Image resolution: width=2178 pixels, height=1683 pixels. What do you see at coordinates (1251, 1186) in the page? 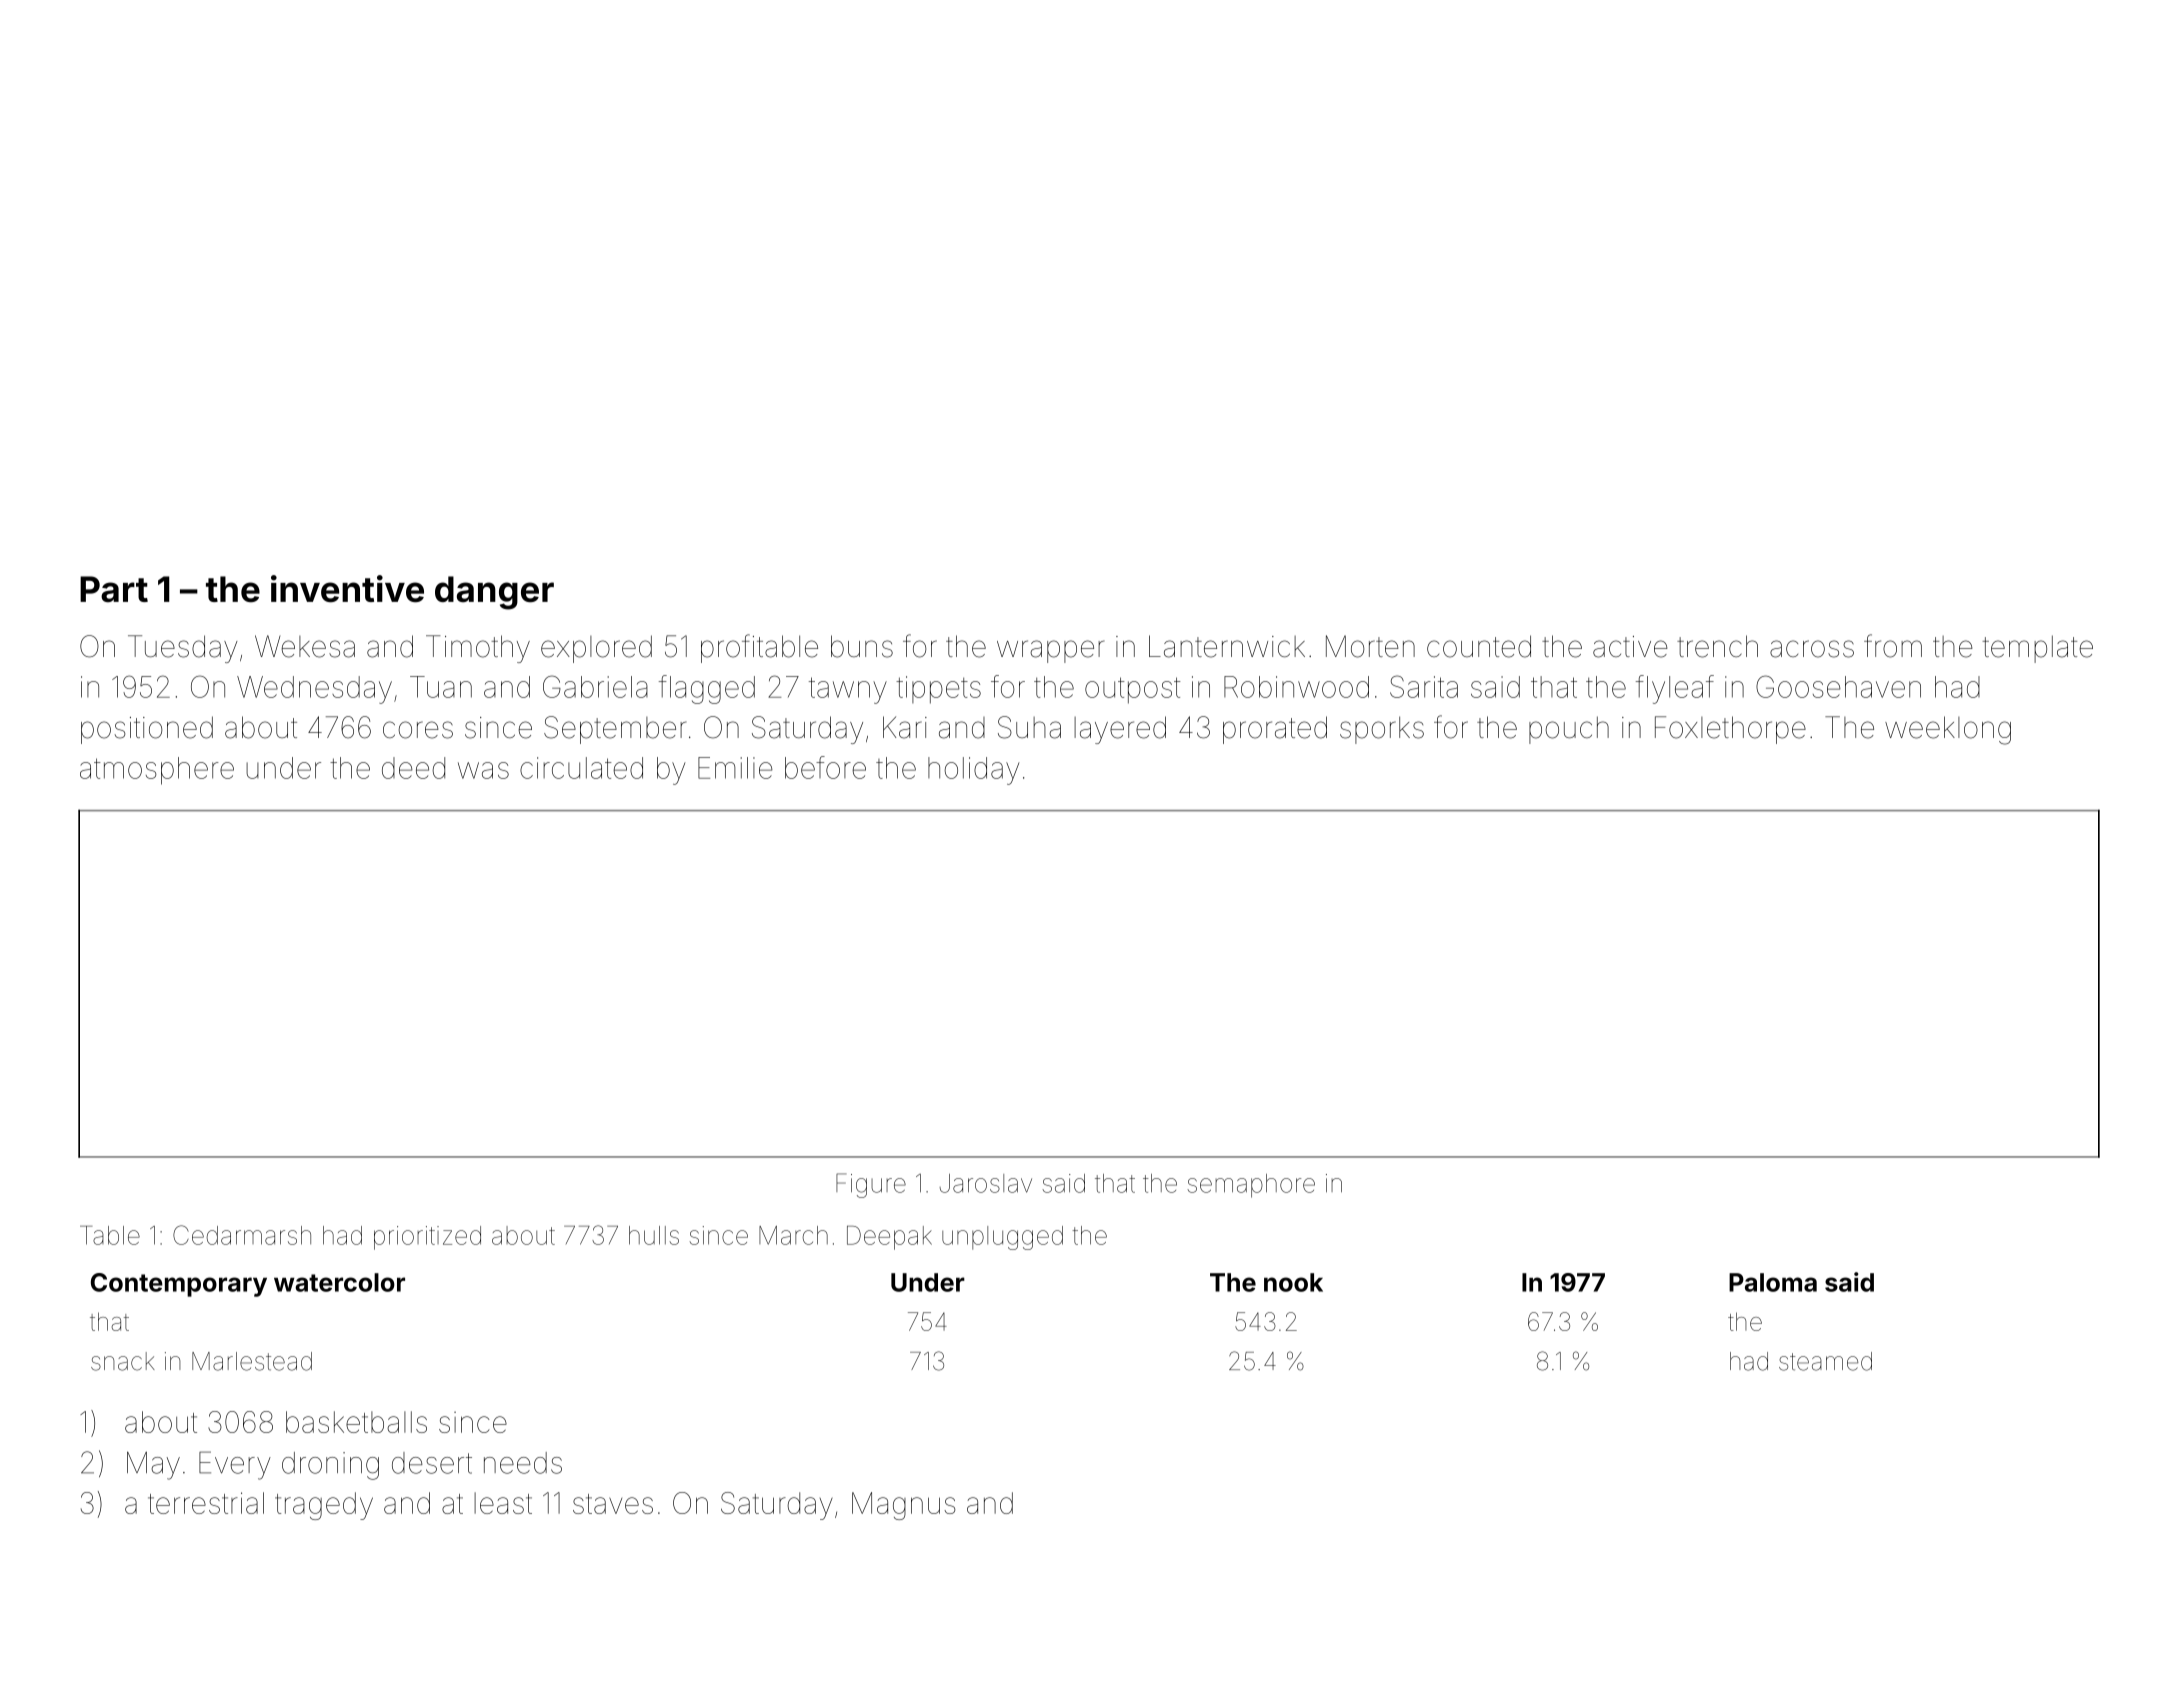
I see `semaphore` at bounding box center [1251, 1186].
